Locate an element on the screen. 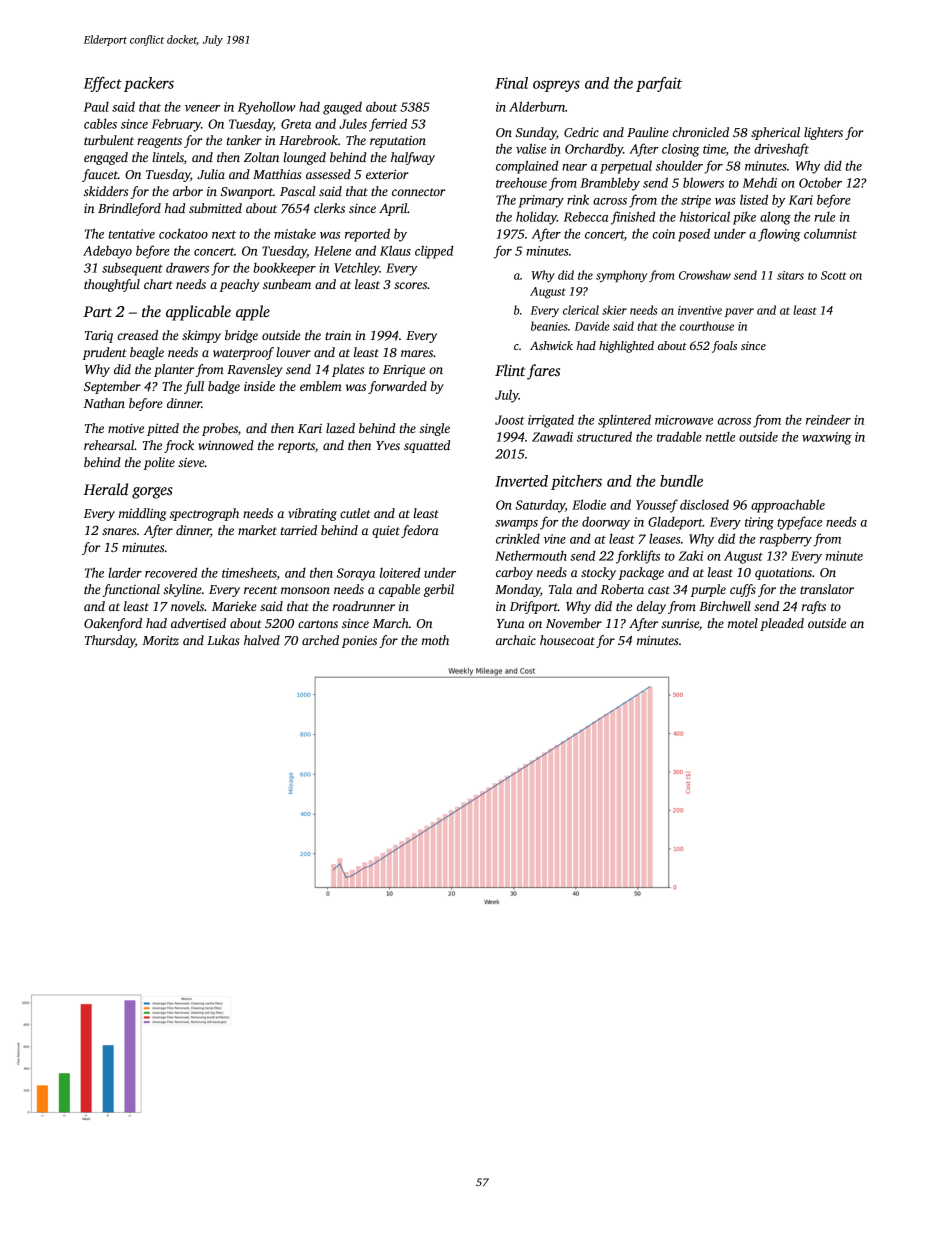 This screenshot has width=952, height=1233. parfait is located at coordinates (659, 84).
